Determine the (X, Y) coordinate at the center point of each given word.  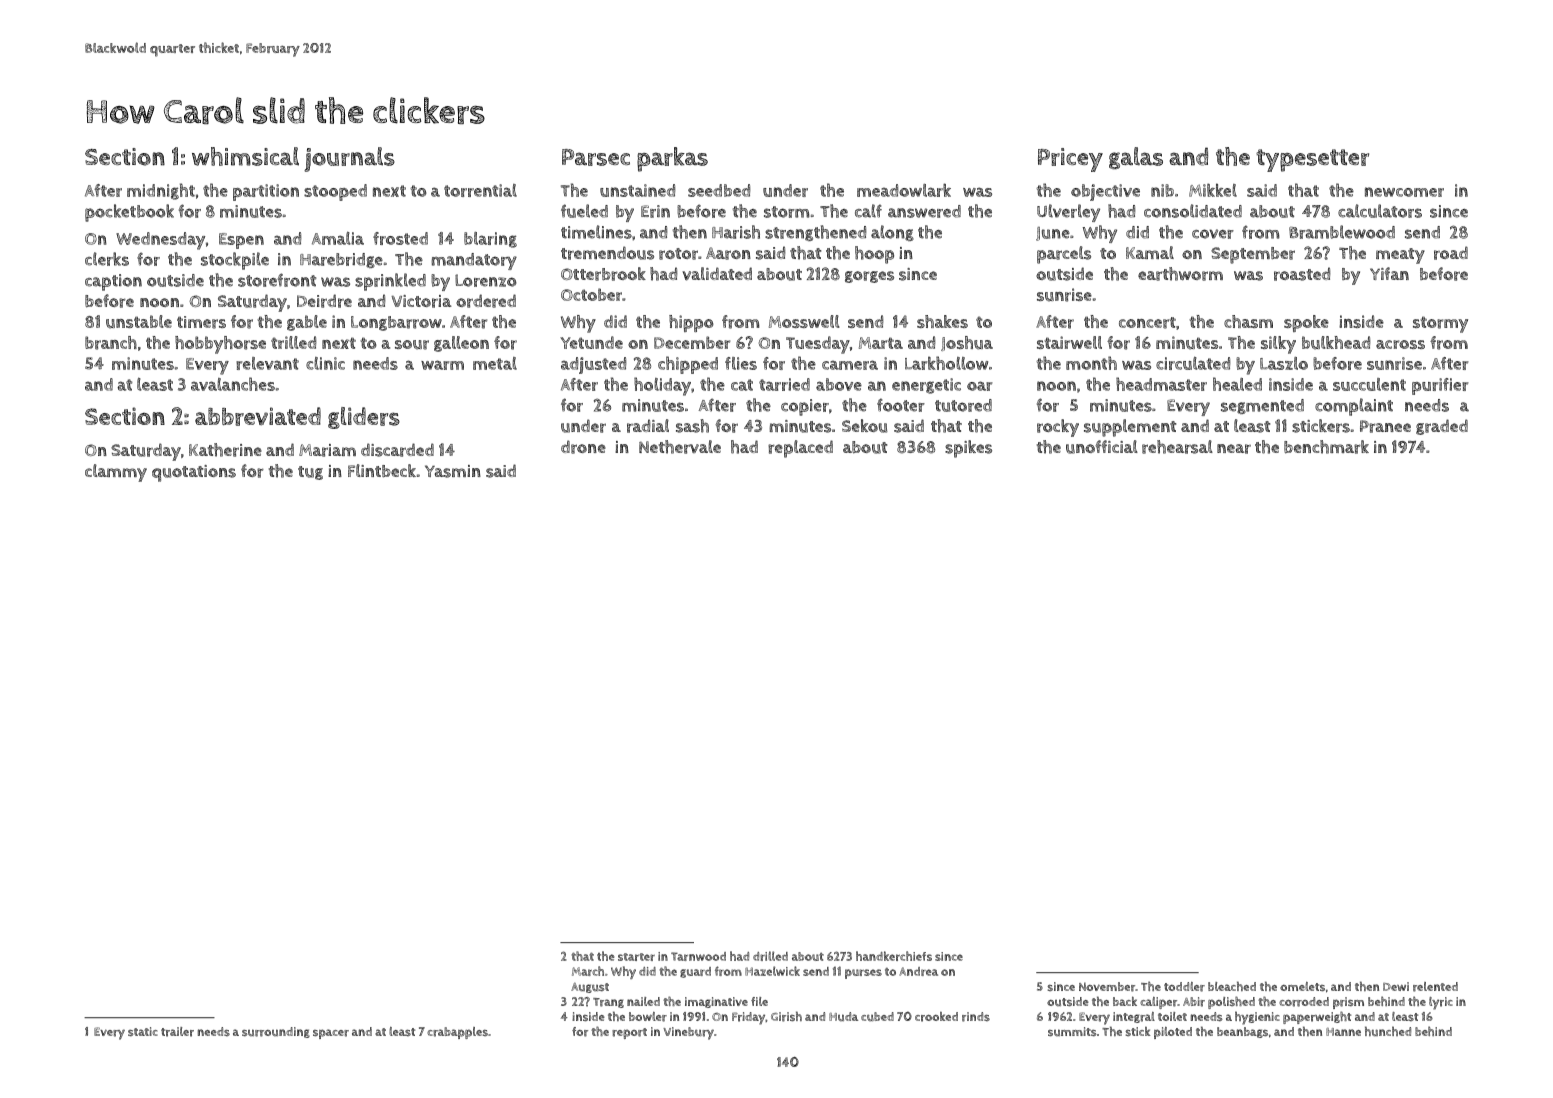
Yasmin (453, 471)
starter (636, 957)
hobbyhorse (220, 345)
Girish (786, 1016)
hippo (691, 323)
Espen (241, 241)
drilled (770, 956)
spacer (331, 1034)
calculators (1380, 211)
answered (924, 211)
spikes (968, 449)
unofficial (1102, 447)
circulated (1193, 363)
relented (1435, 987)
